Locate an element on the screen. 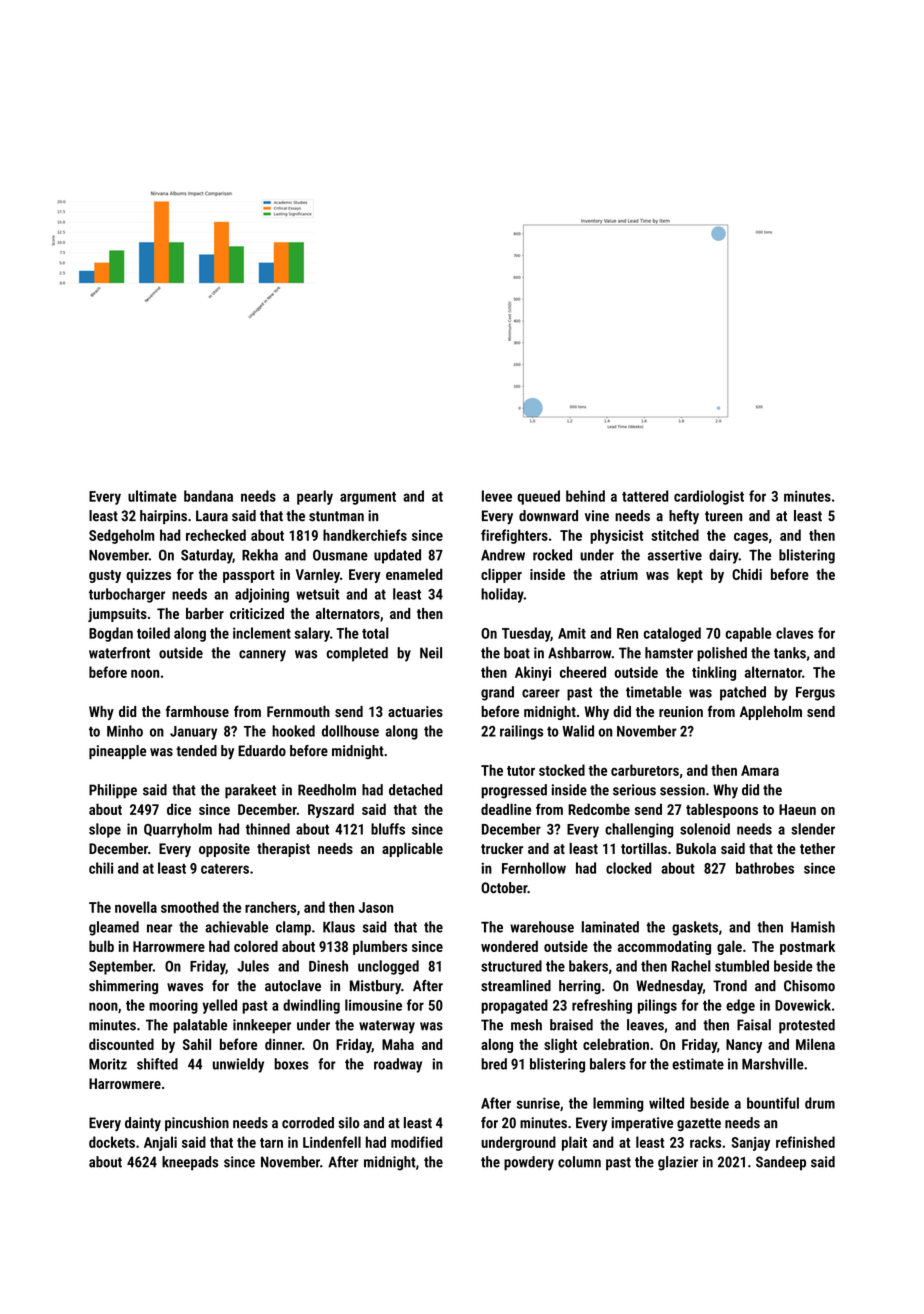 The image size is (924, 1314). drum is located at coordinates (820, 1103).
